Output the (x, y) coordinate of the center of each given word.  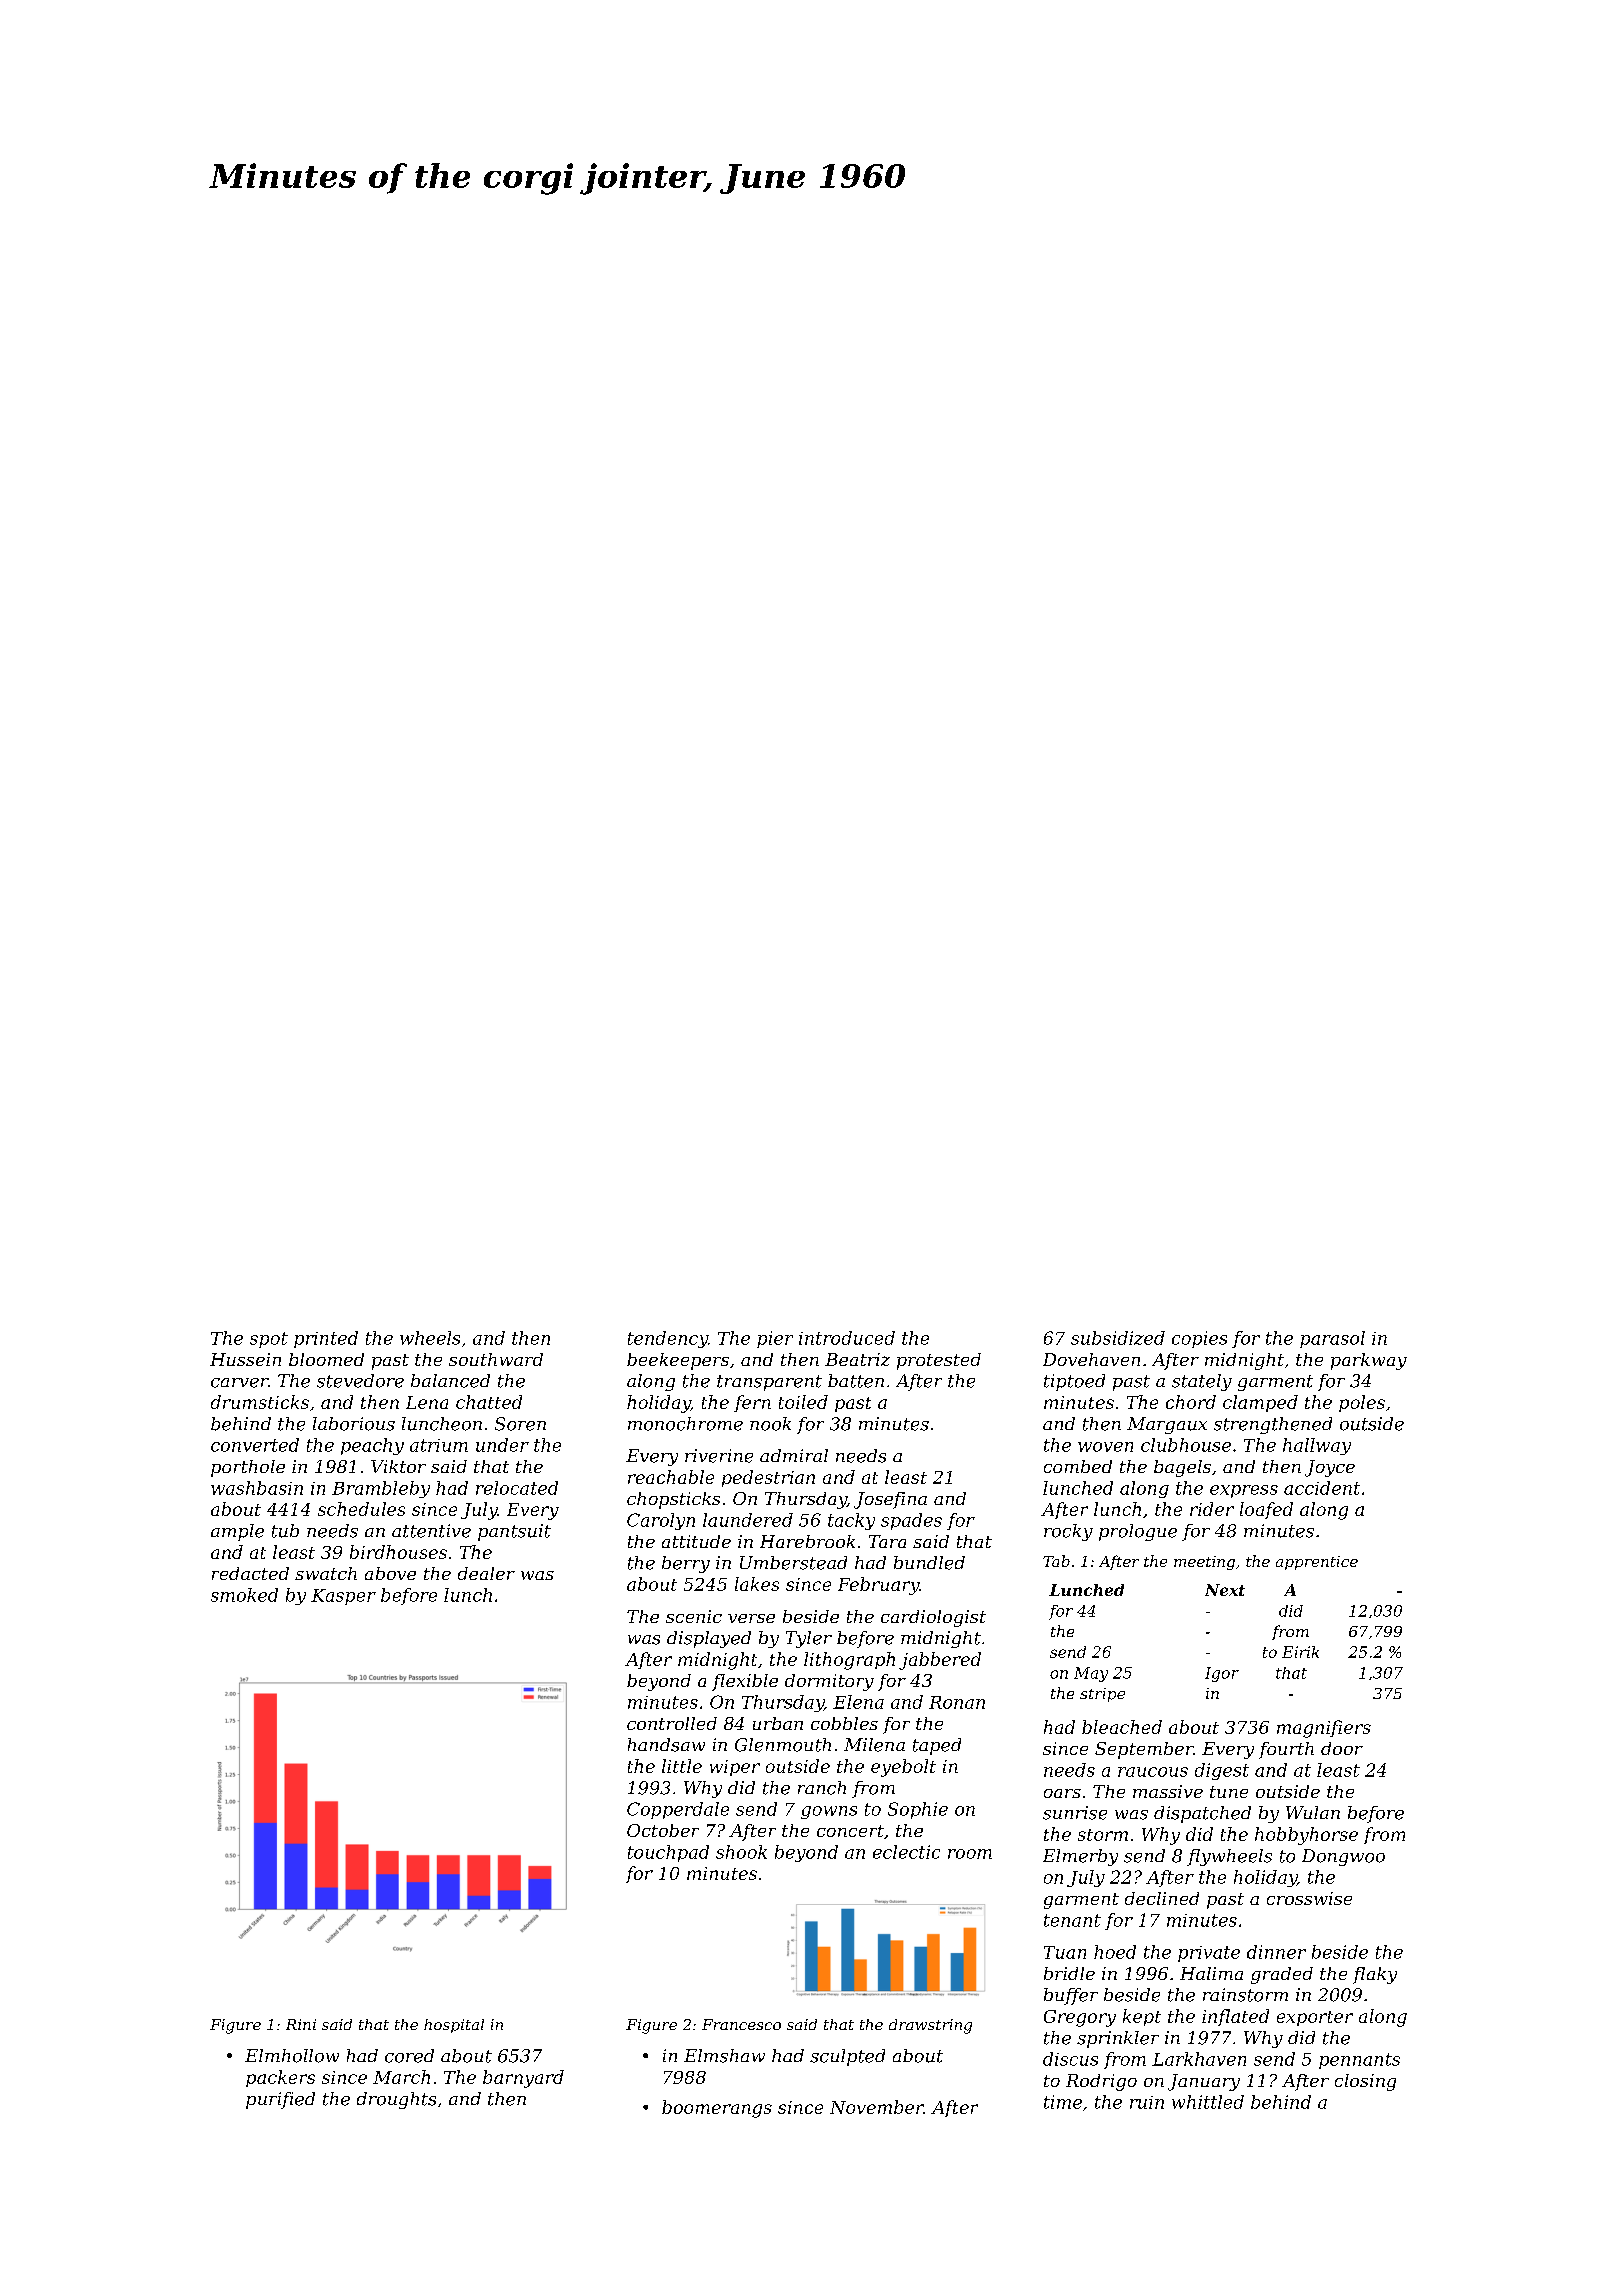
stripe (1102, 1695)
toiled (803, 1402)
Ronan (957, 1702)
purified (280, 2100)
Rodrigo (1101, 2082)
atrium (439, 1445)
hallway (1317, 1446)
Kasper (343, 1597)
